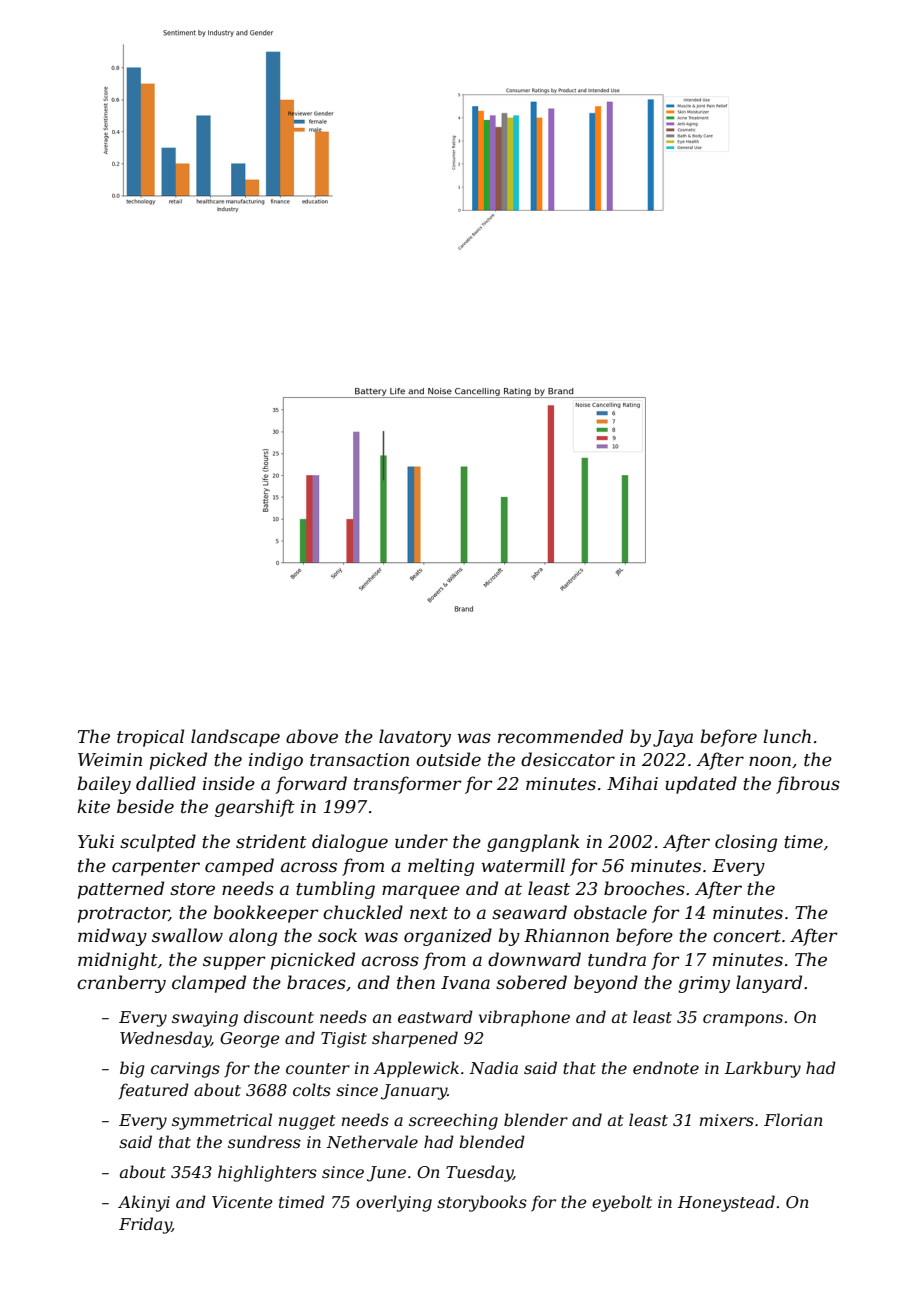 The height and width of the screenshot is (1314, 924). What do you see at coordinates (727, 1120) in the screenshot?
I see `mixers` at bounding box center [727, 1120].
